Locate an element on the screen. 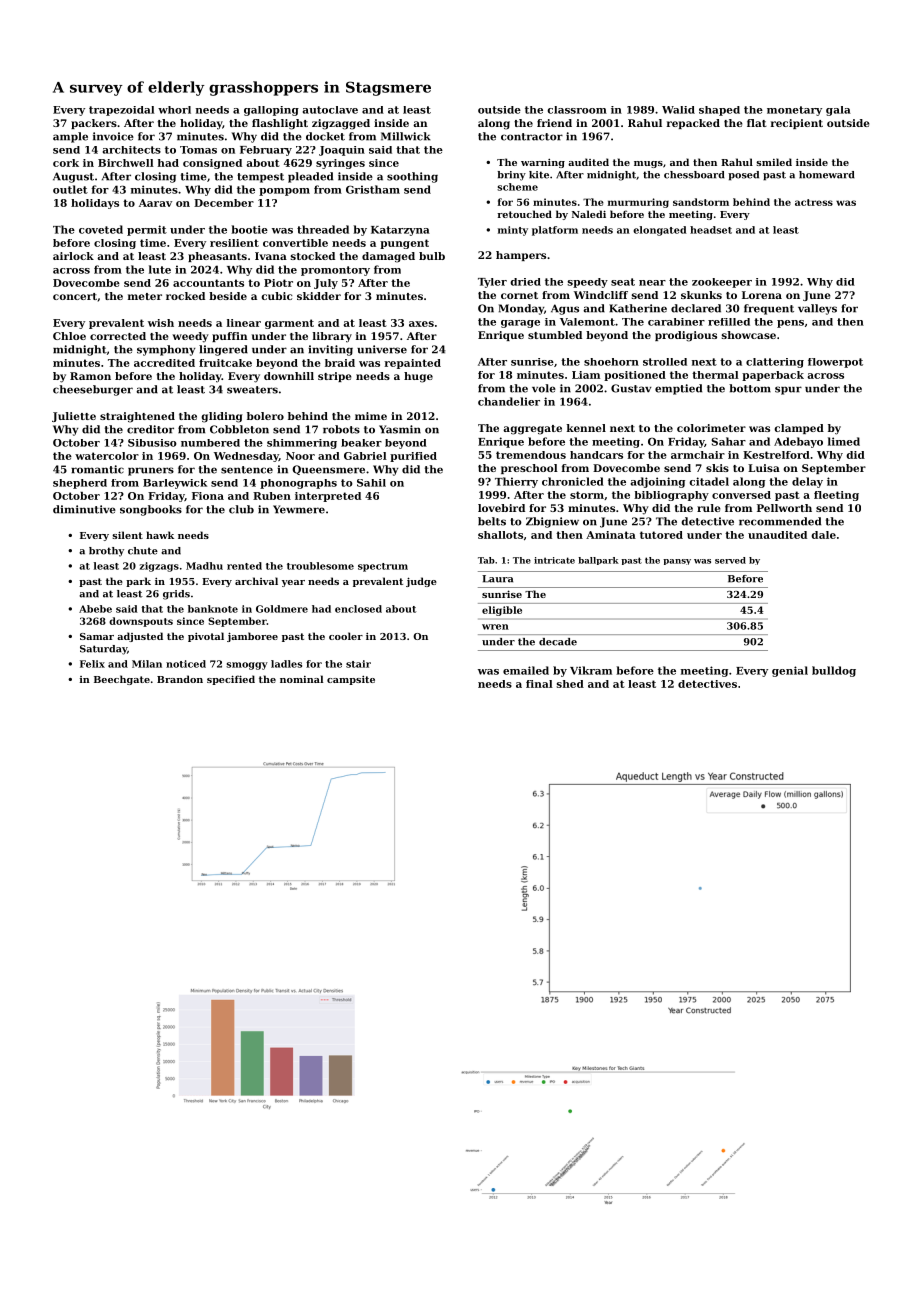  airlock is located at coordinates (73, 256).
